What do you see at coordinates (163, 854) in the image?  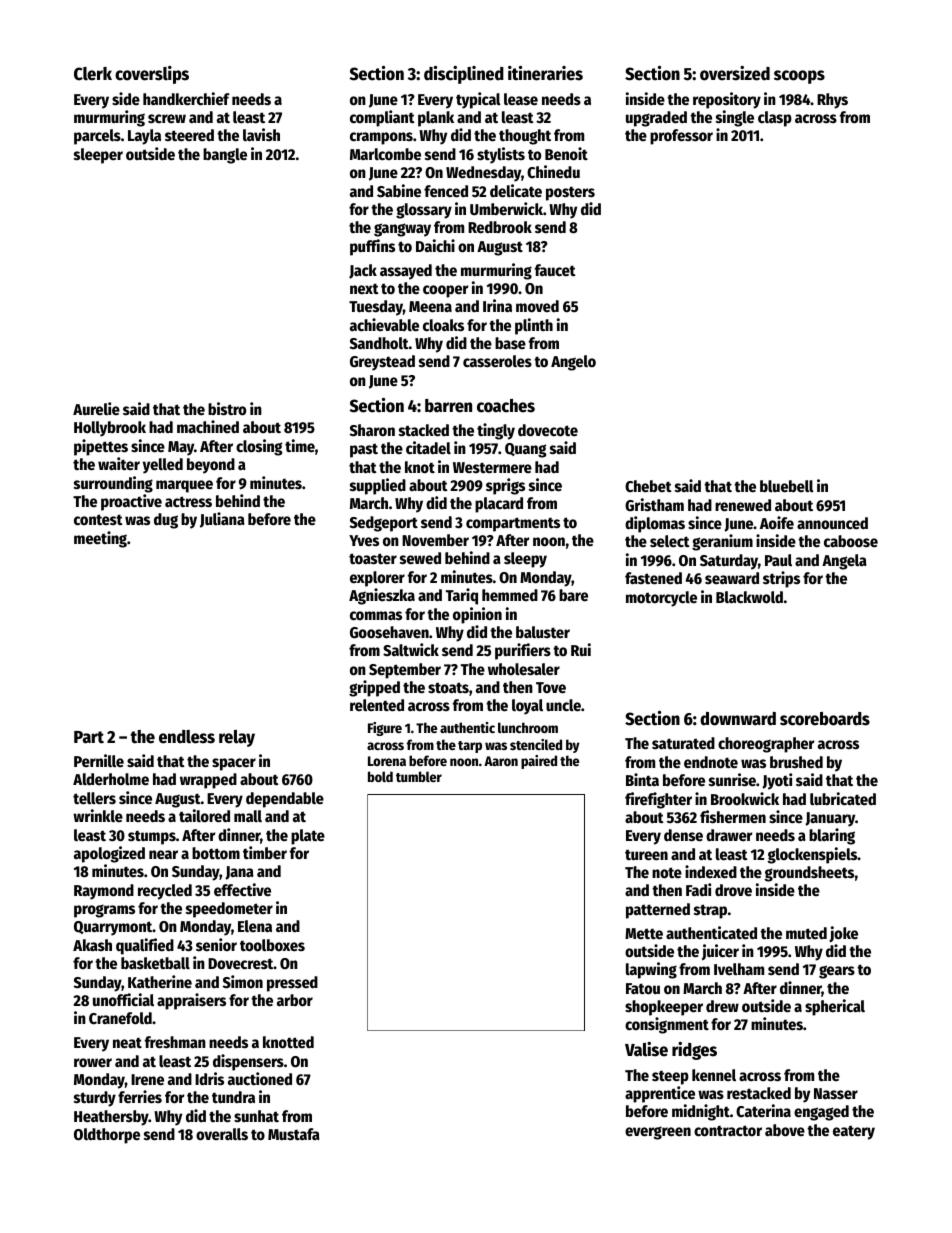 I see `near` at bounding box center [163, 854].
